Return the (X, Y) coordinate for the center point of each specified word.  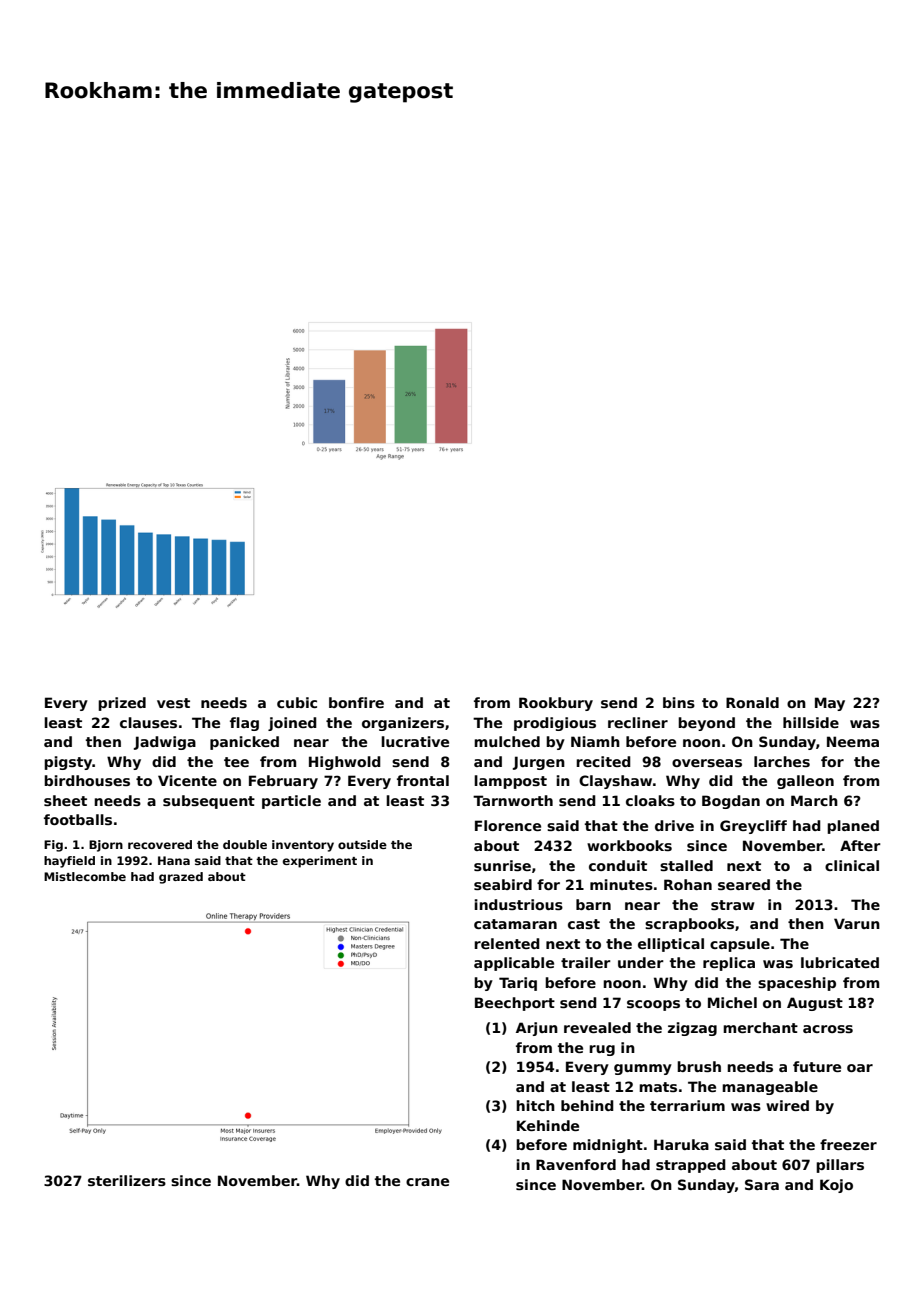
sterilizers (127, 1180)
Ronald (752, 702)
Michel (732, 1002)
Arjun (537, 1029)
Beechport (515, 1004)
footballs (78, 819)
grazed (181, 878)
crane (427, 1182)
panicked (244, 743)
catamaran (515, 924)
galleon (805, 782)
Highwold (345, 763)
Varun (857, 923)
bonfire (356, 702)
